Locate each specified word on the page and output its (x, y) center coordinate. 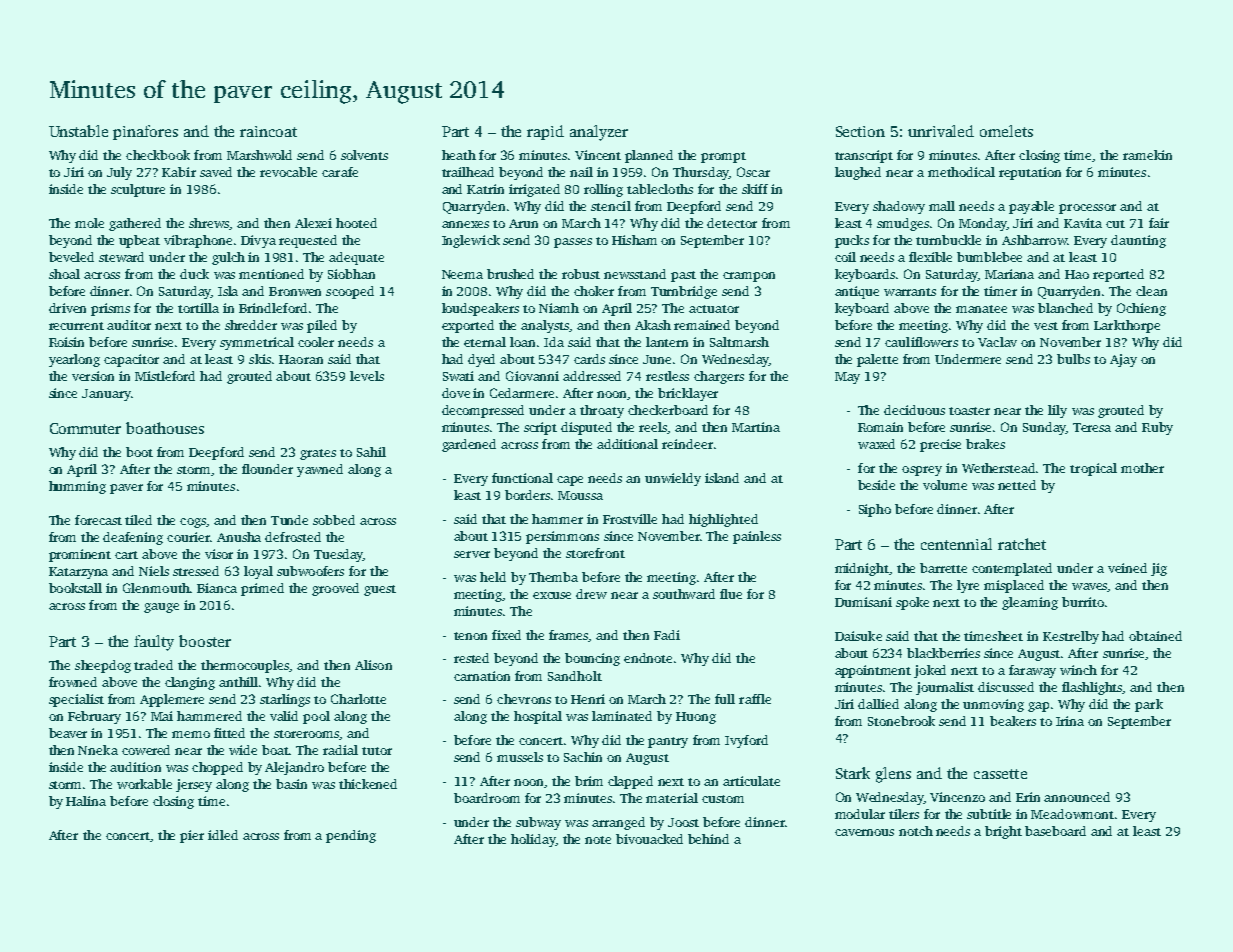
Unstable (78, 131)
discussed (1006, 687)
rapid (545, 132)
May (847, 378)
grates (318, 454)
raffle (755, 699)
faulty (154, 643)
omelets (1006, 131)
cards (589, 359)
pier (192, 836)
